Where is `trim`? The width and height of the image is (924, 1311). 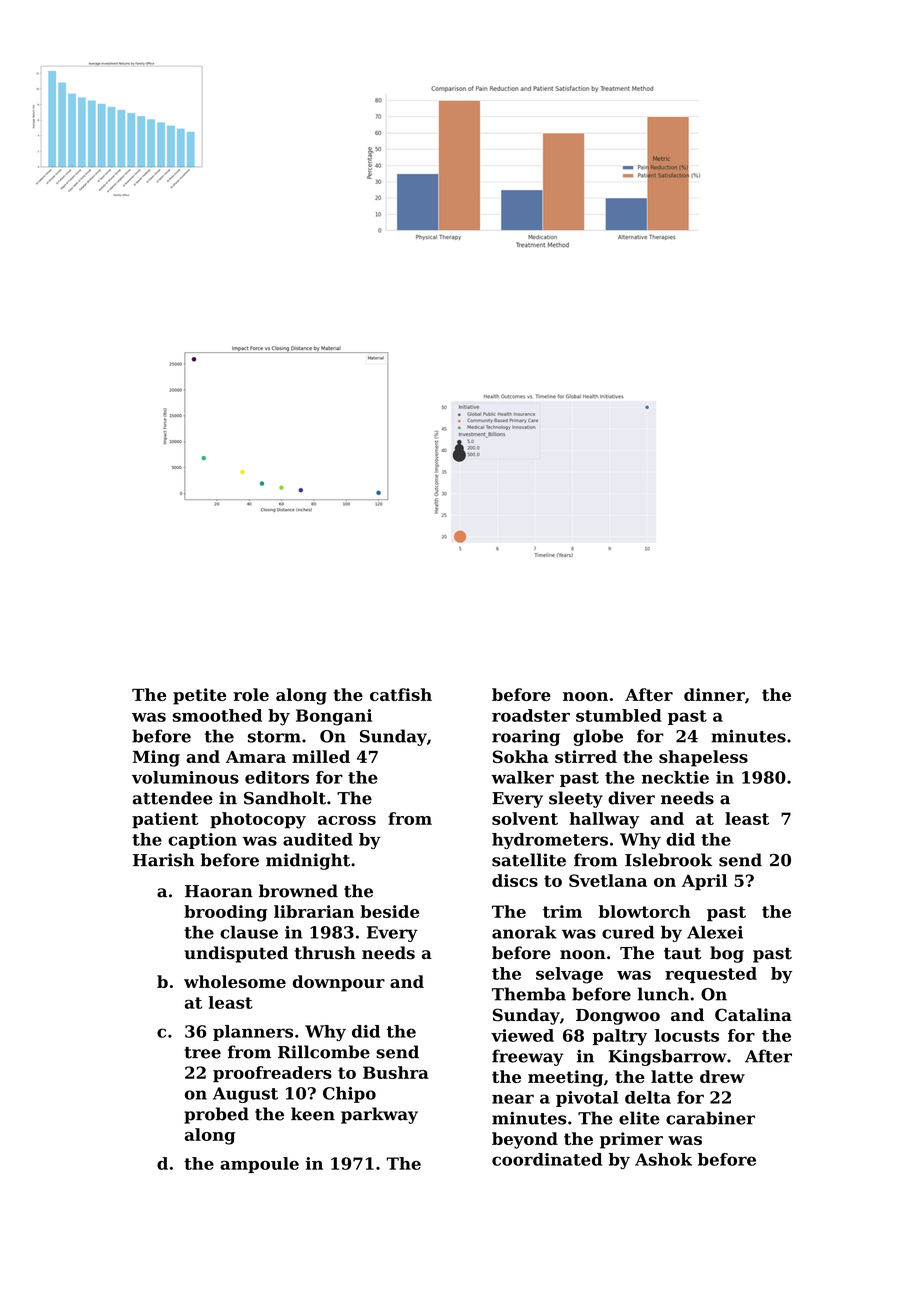
trim is located at coordinates (562, 911).
